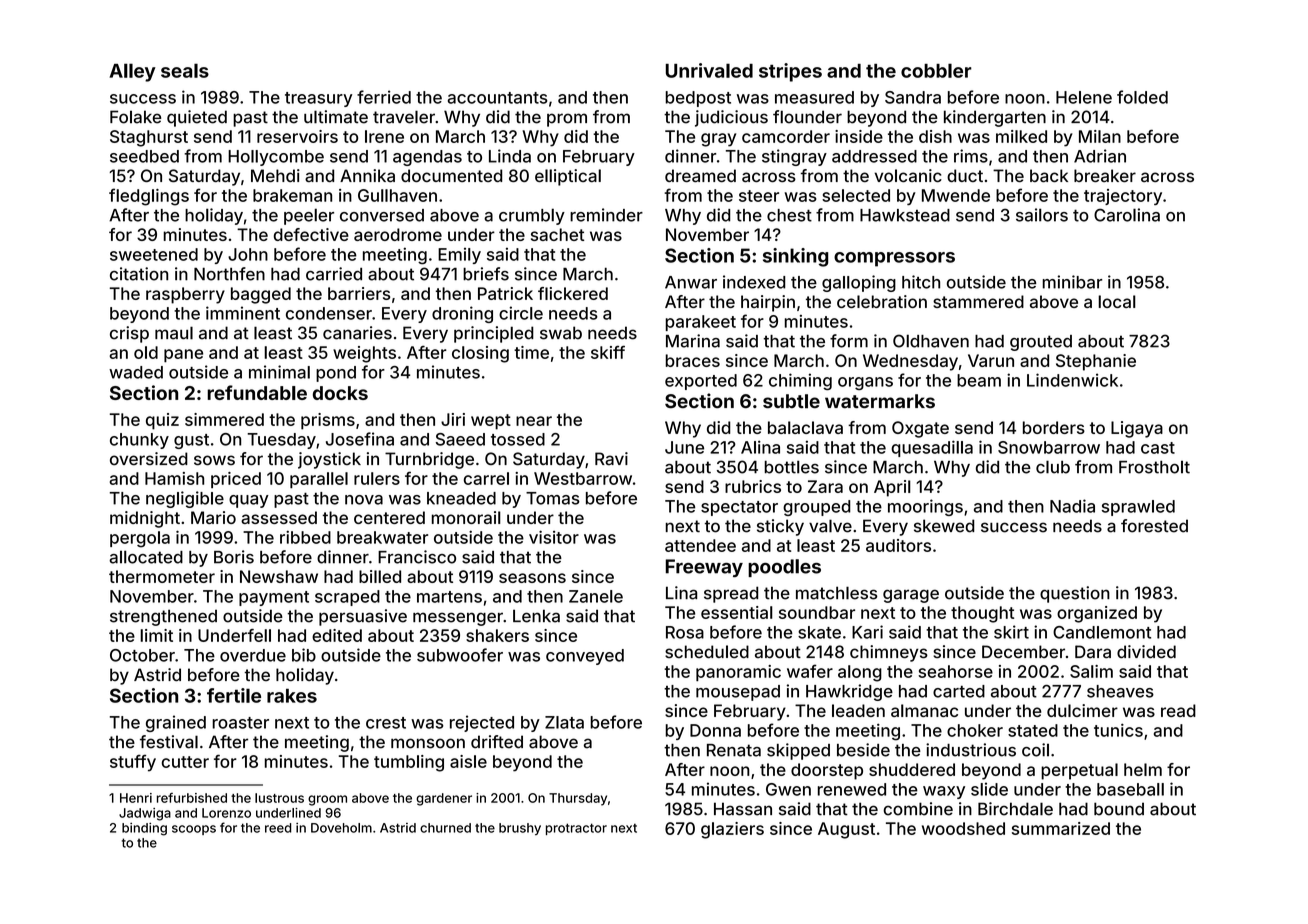 The image size is (1308, 924). I want to click on essential, so click(737, 612).
